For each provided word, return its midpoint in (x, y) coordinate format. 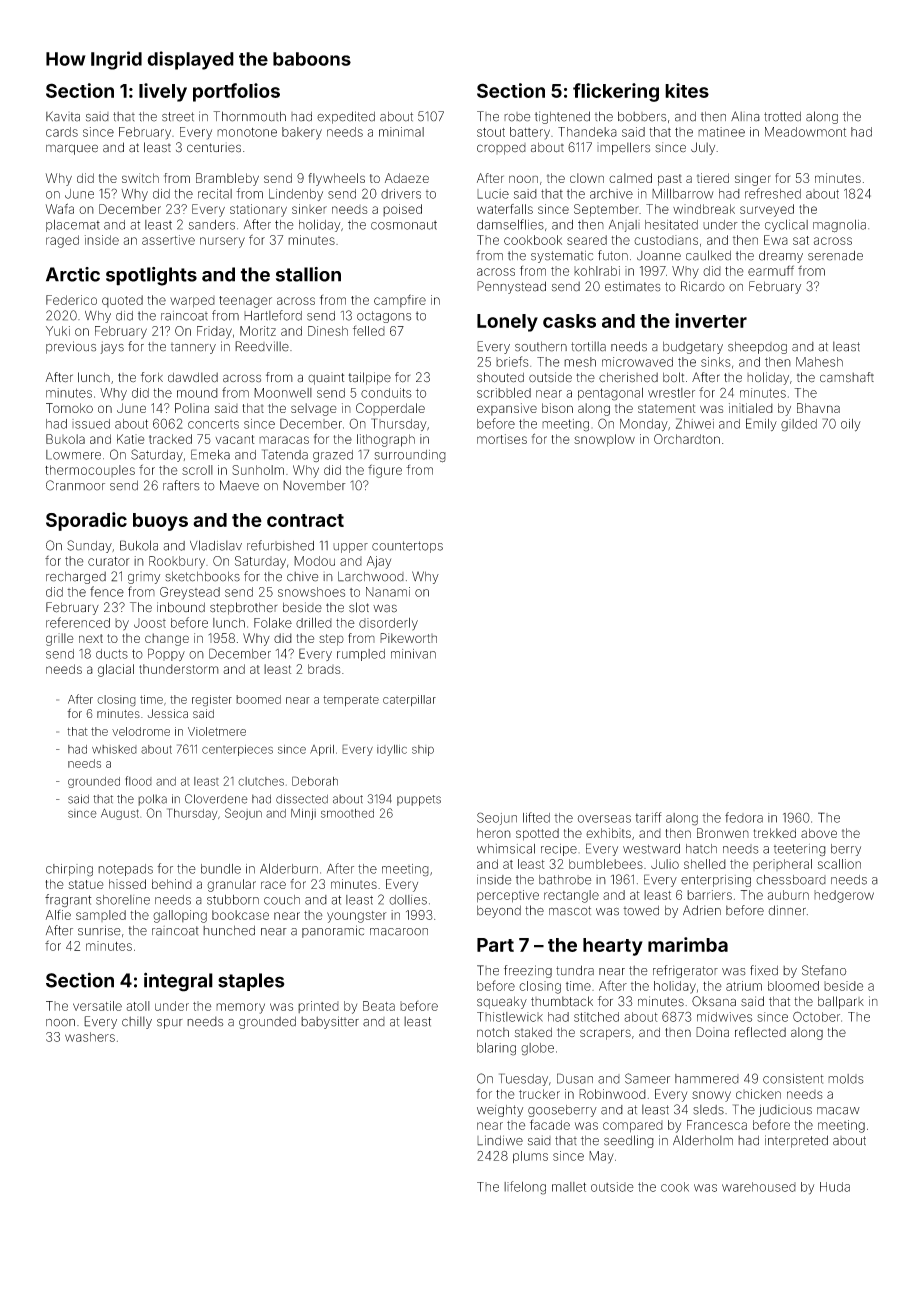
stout (491, 132)
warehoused (759, 1187)
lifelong (525, 1188)
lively (163, 92)
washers (90, 1037)
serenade (835, 255)
